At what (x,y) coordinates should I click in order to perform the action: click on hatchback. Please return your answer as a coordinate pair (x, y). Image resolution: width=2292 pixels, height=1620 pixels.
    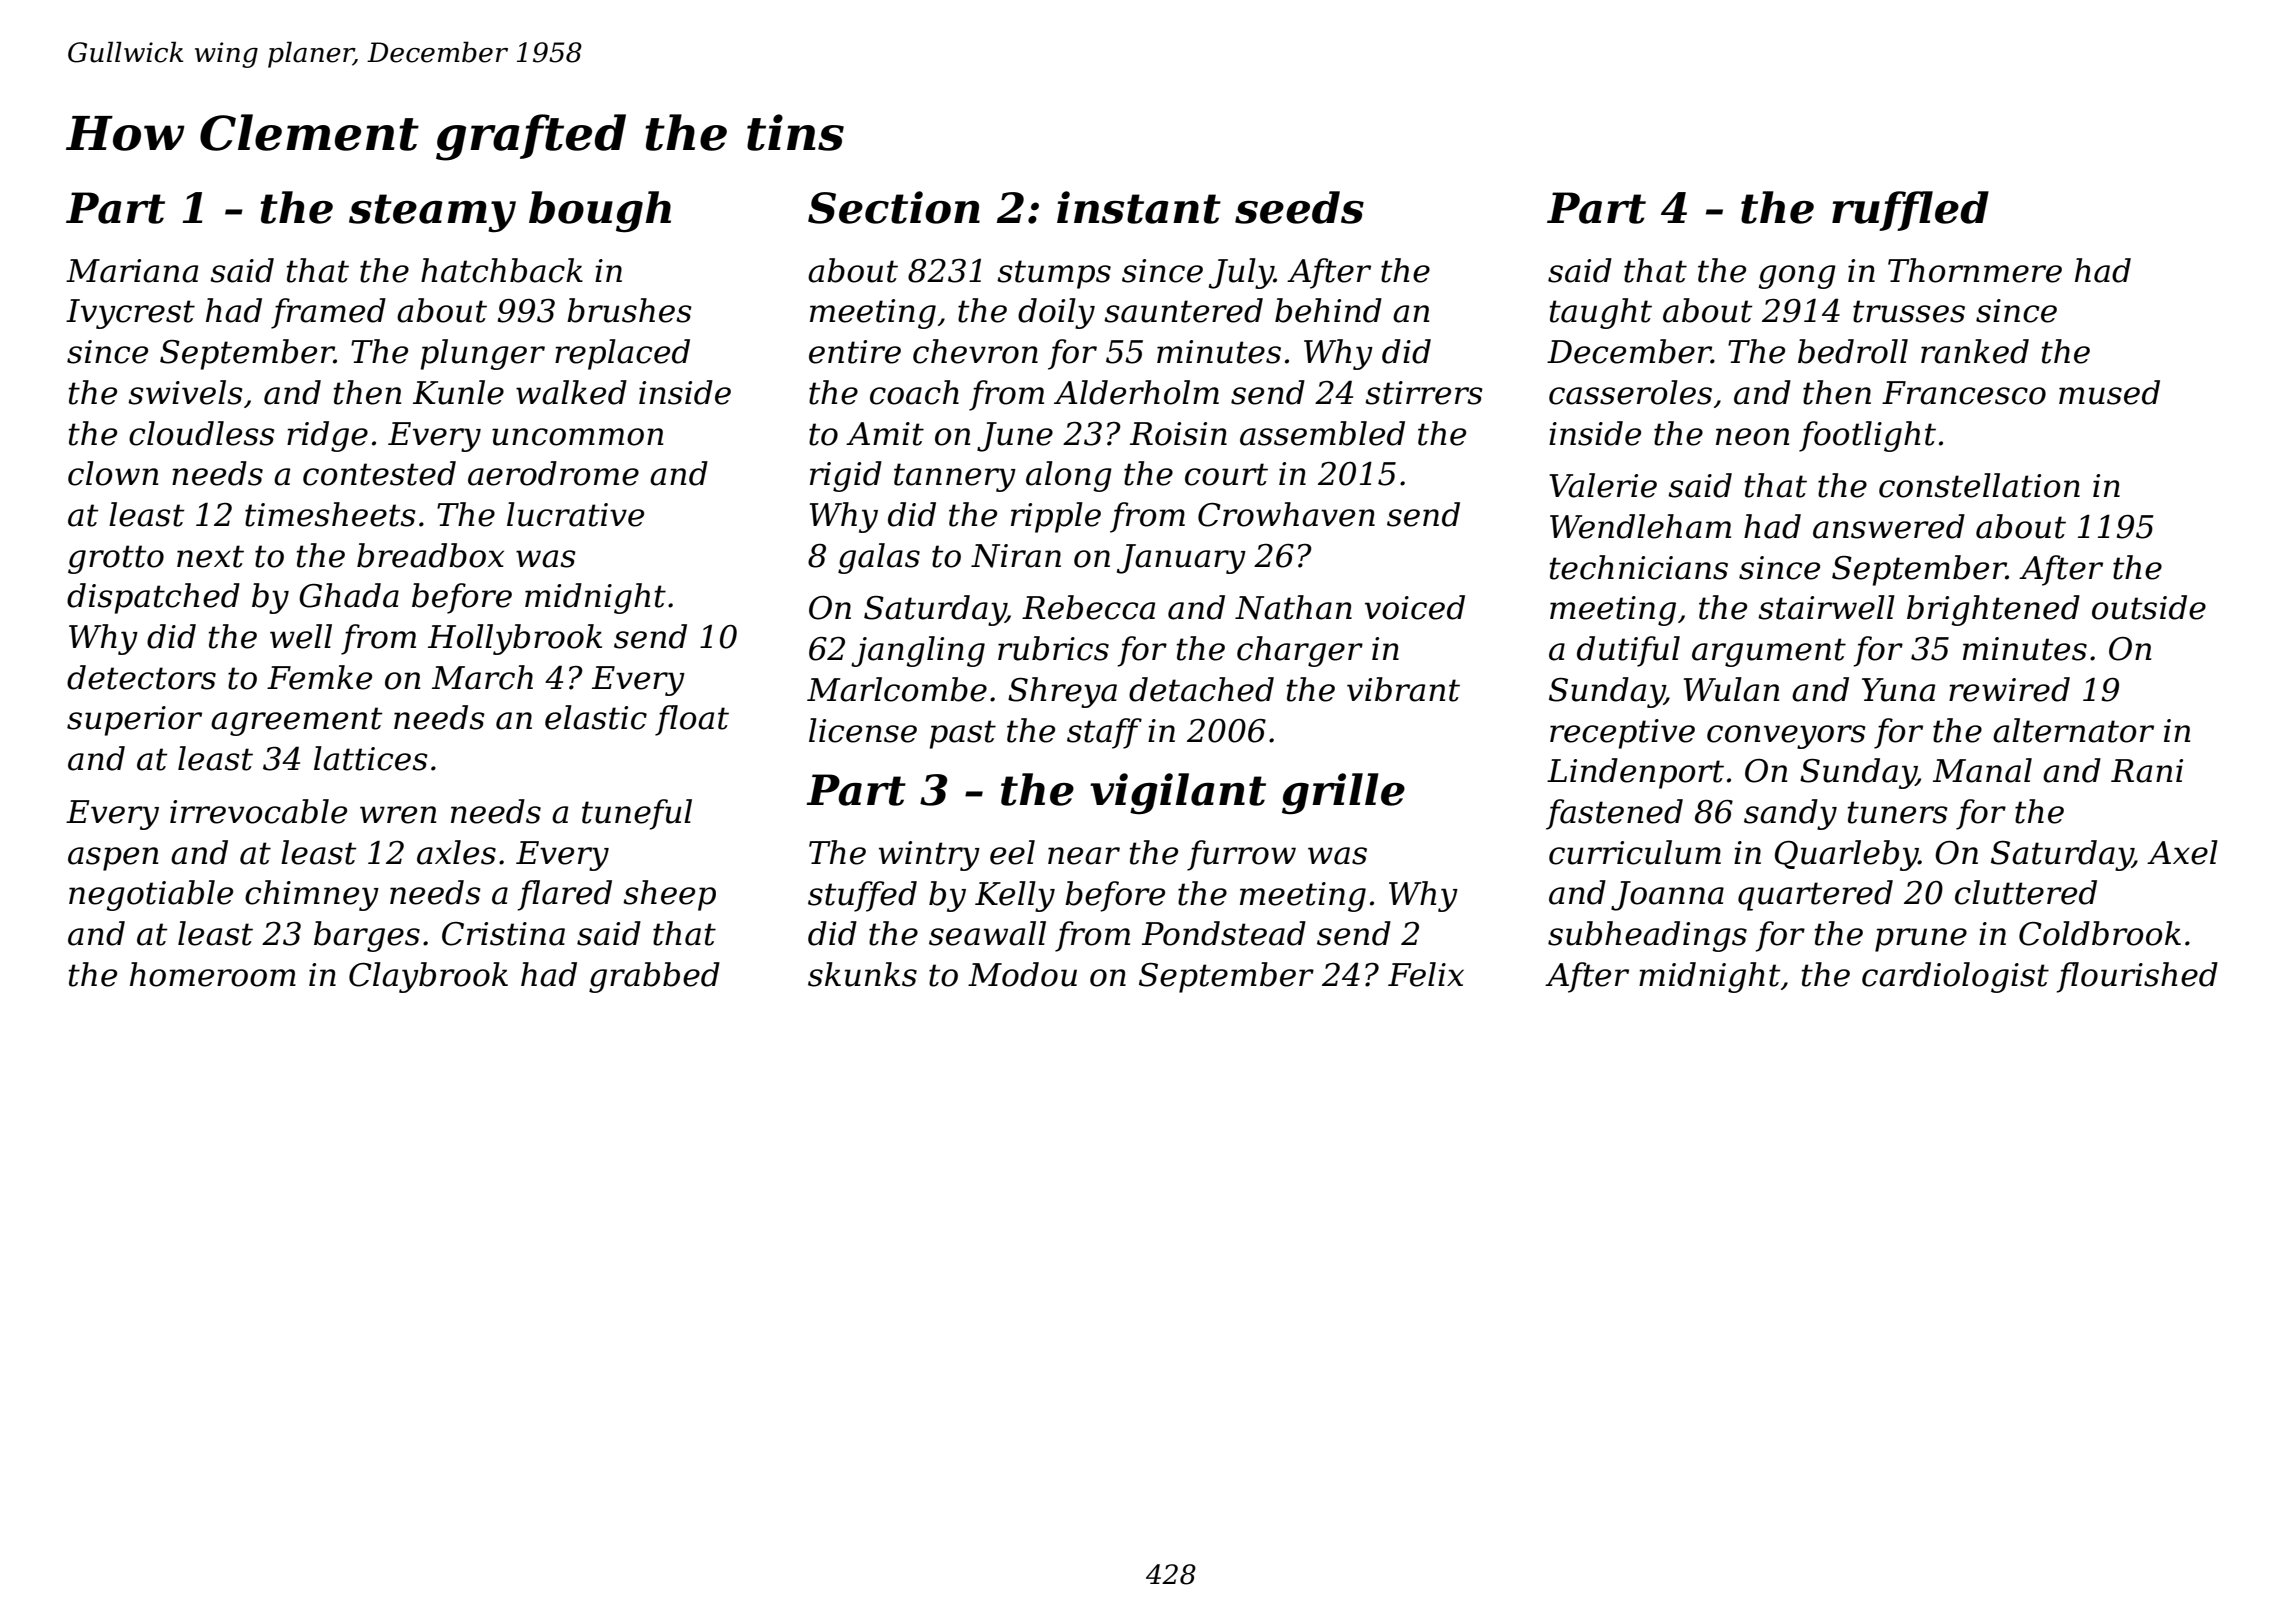
    Looking at the image, I should click on (502, 270).
